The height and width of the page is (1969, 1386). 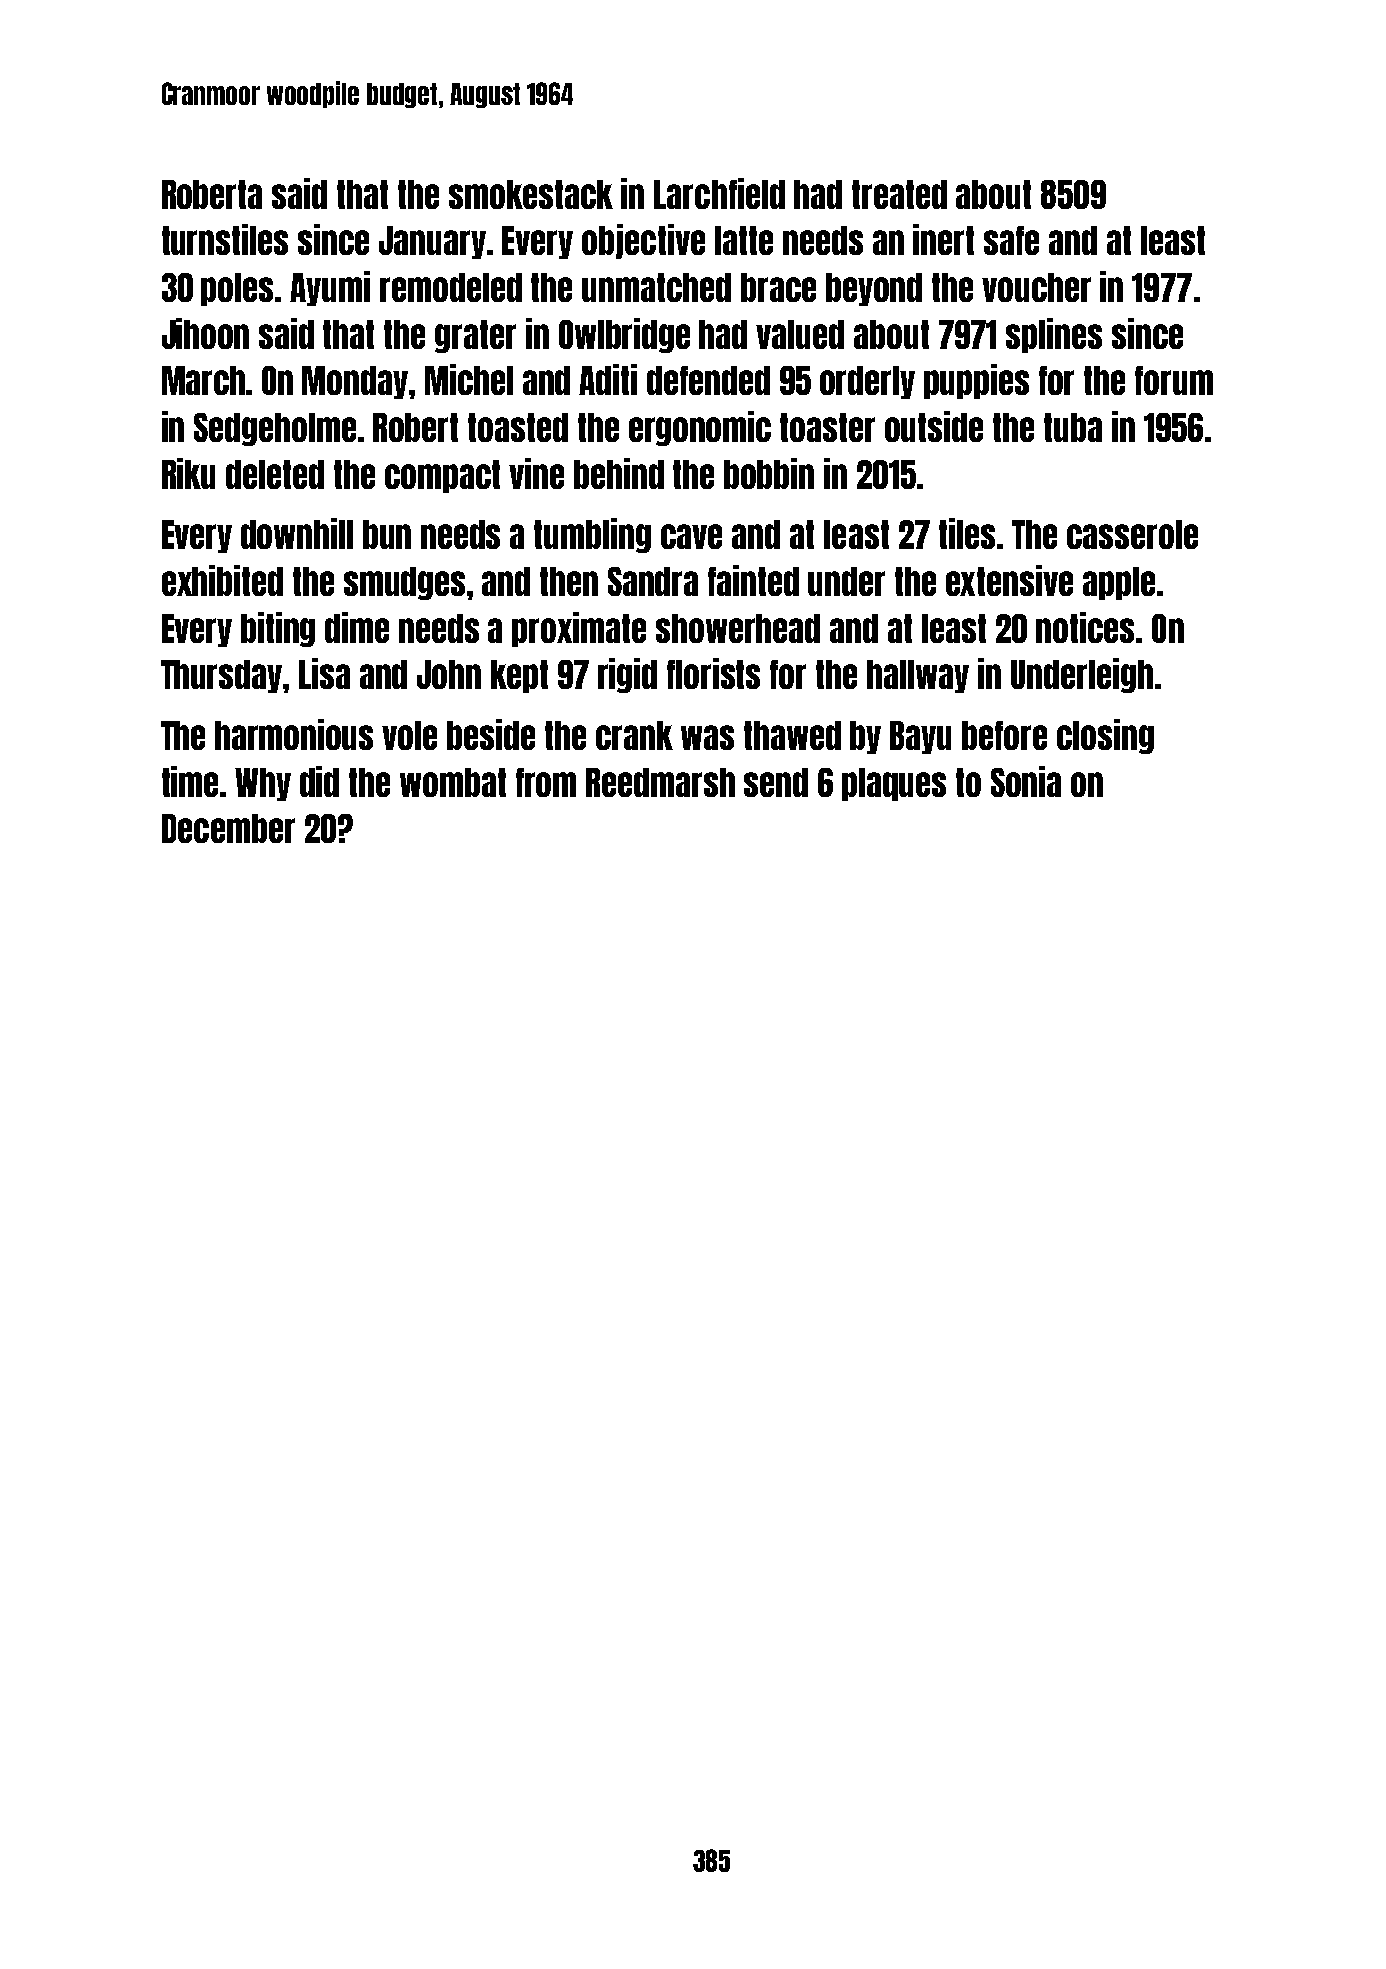 I want to click on smokestack, so click(x=531, y=194).
